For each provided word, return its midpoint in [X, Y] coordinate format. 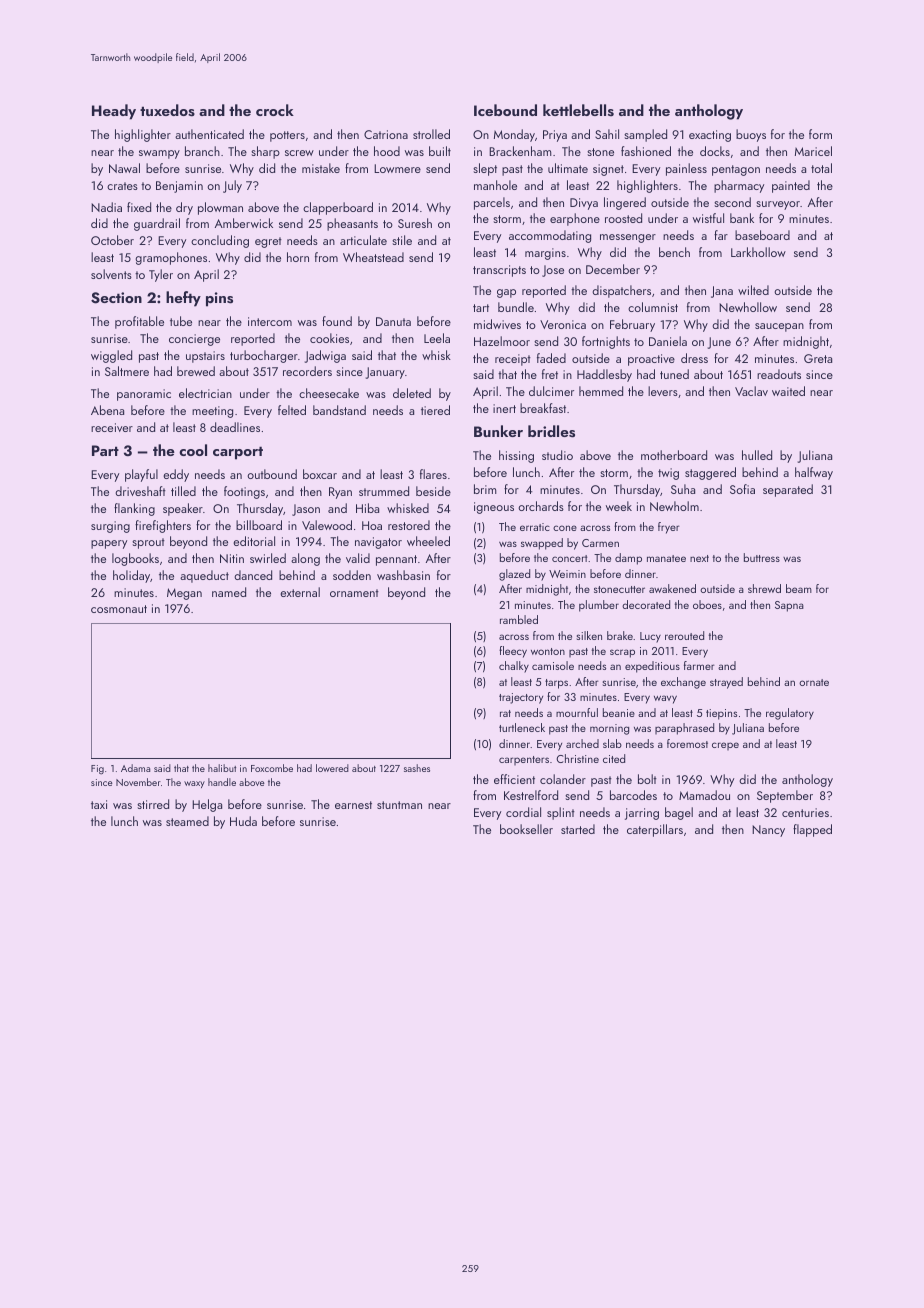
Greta [818, 358]
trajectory [521, 698]
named [229, 592]
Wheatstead [373, 257]
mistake [321, 168]
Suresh [415, 223]
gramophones [171, 258]
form [820, 134]
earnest [353, 805]
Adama [135, 768]
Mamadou [704, 795]
